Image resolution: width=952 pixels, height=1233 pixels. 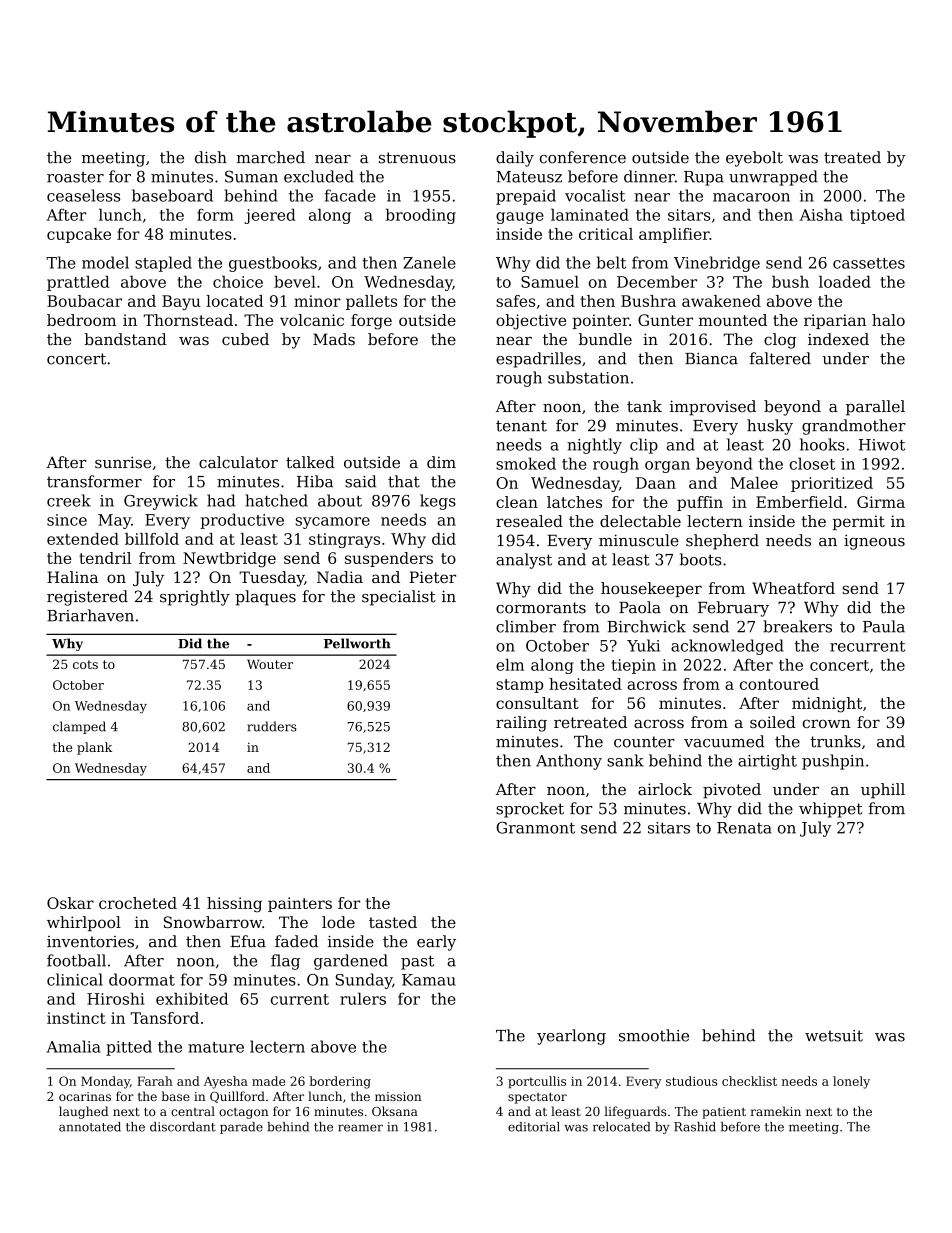 I want to click on editorial, so click(x=534, y=1127).
